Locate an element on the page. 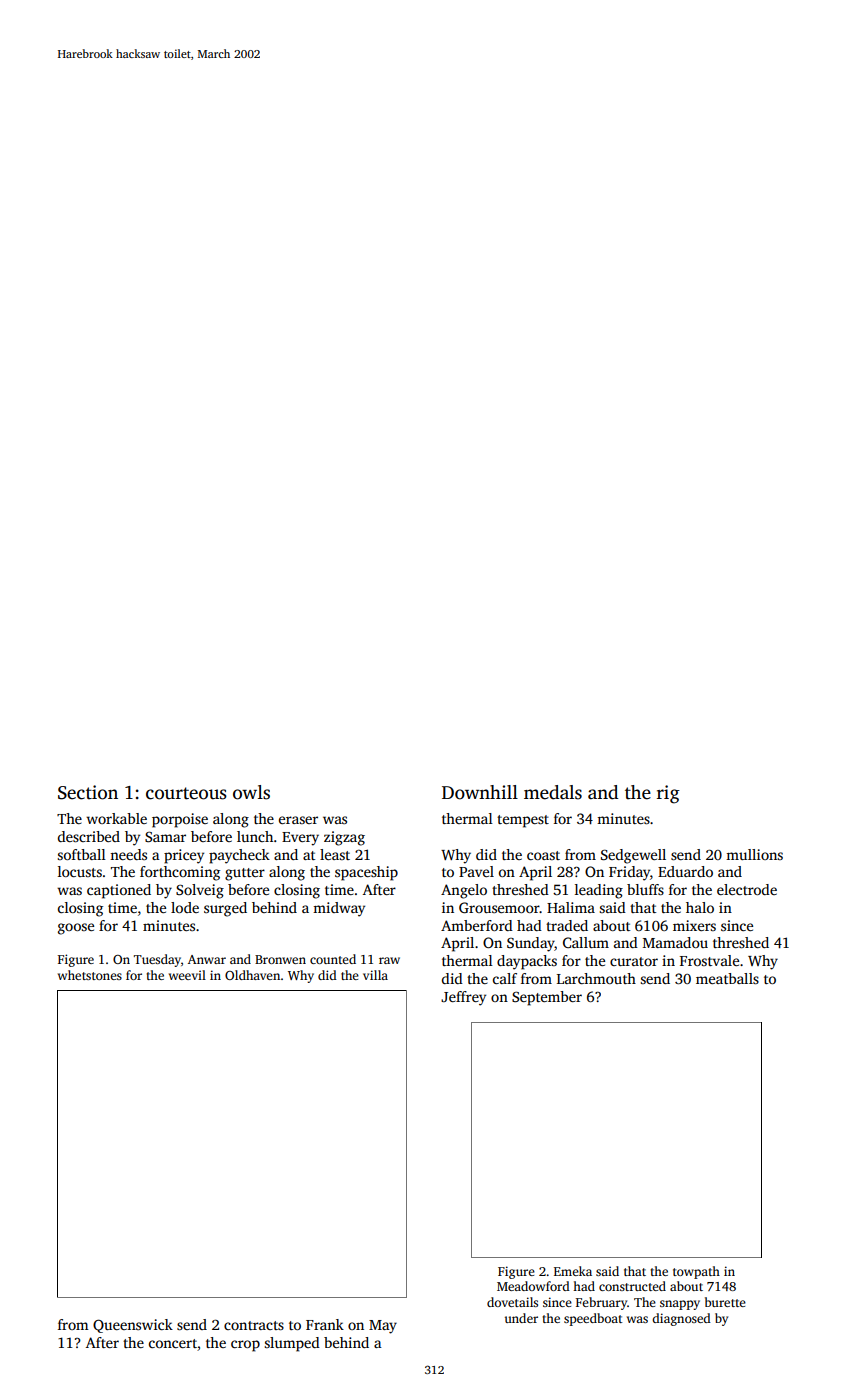 Image resolution: width=849 pixels, height=1400 pixels. concert is located at coordinates (173, 1343).
